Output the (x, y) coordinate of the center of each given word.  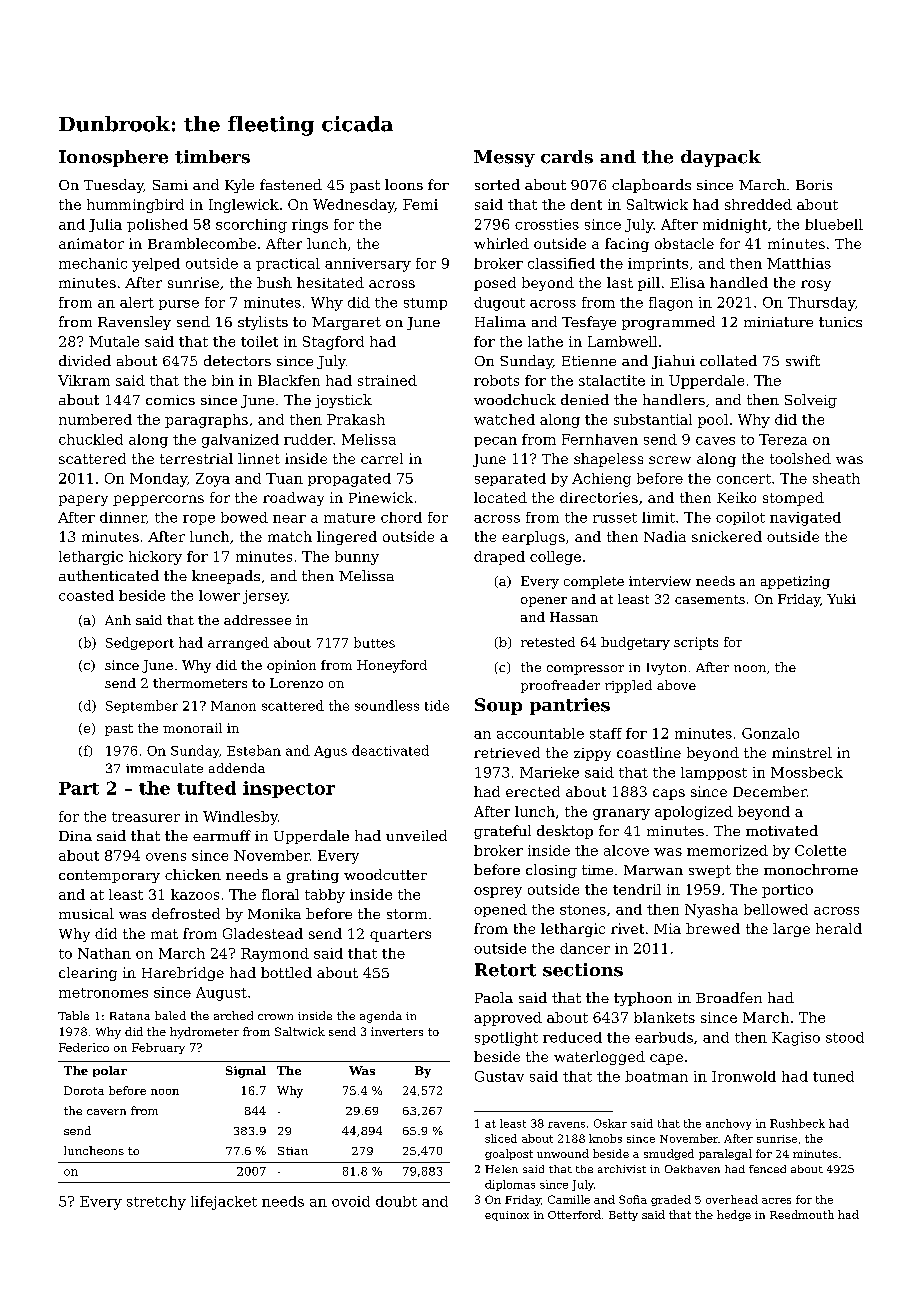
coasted (86, 595)
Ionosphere (113, 158)
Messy (504, 158)
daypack (721, 158)
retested (548, 642)
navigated (805, 519)
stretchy (156, 1203)
